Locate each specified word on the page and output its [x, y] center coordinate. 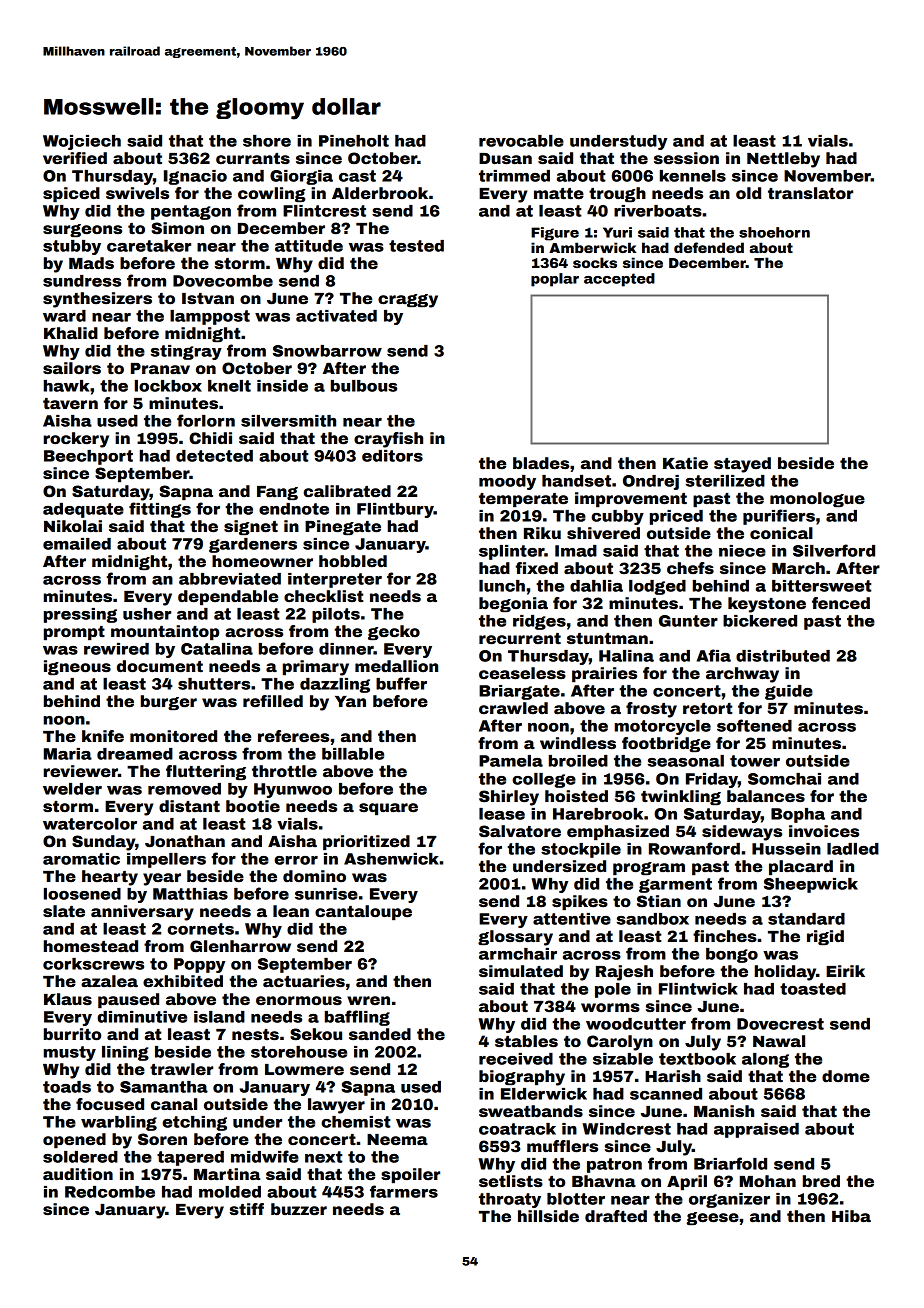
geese [713, 1219]
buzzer [299, 1209]
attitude [309, 246]
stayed [742, 465]
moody [507, 482]
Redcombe [110, 1192]
